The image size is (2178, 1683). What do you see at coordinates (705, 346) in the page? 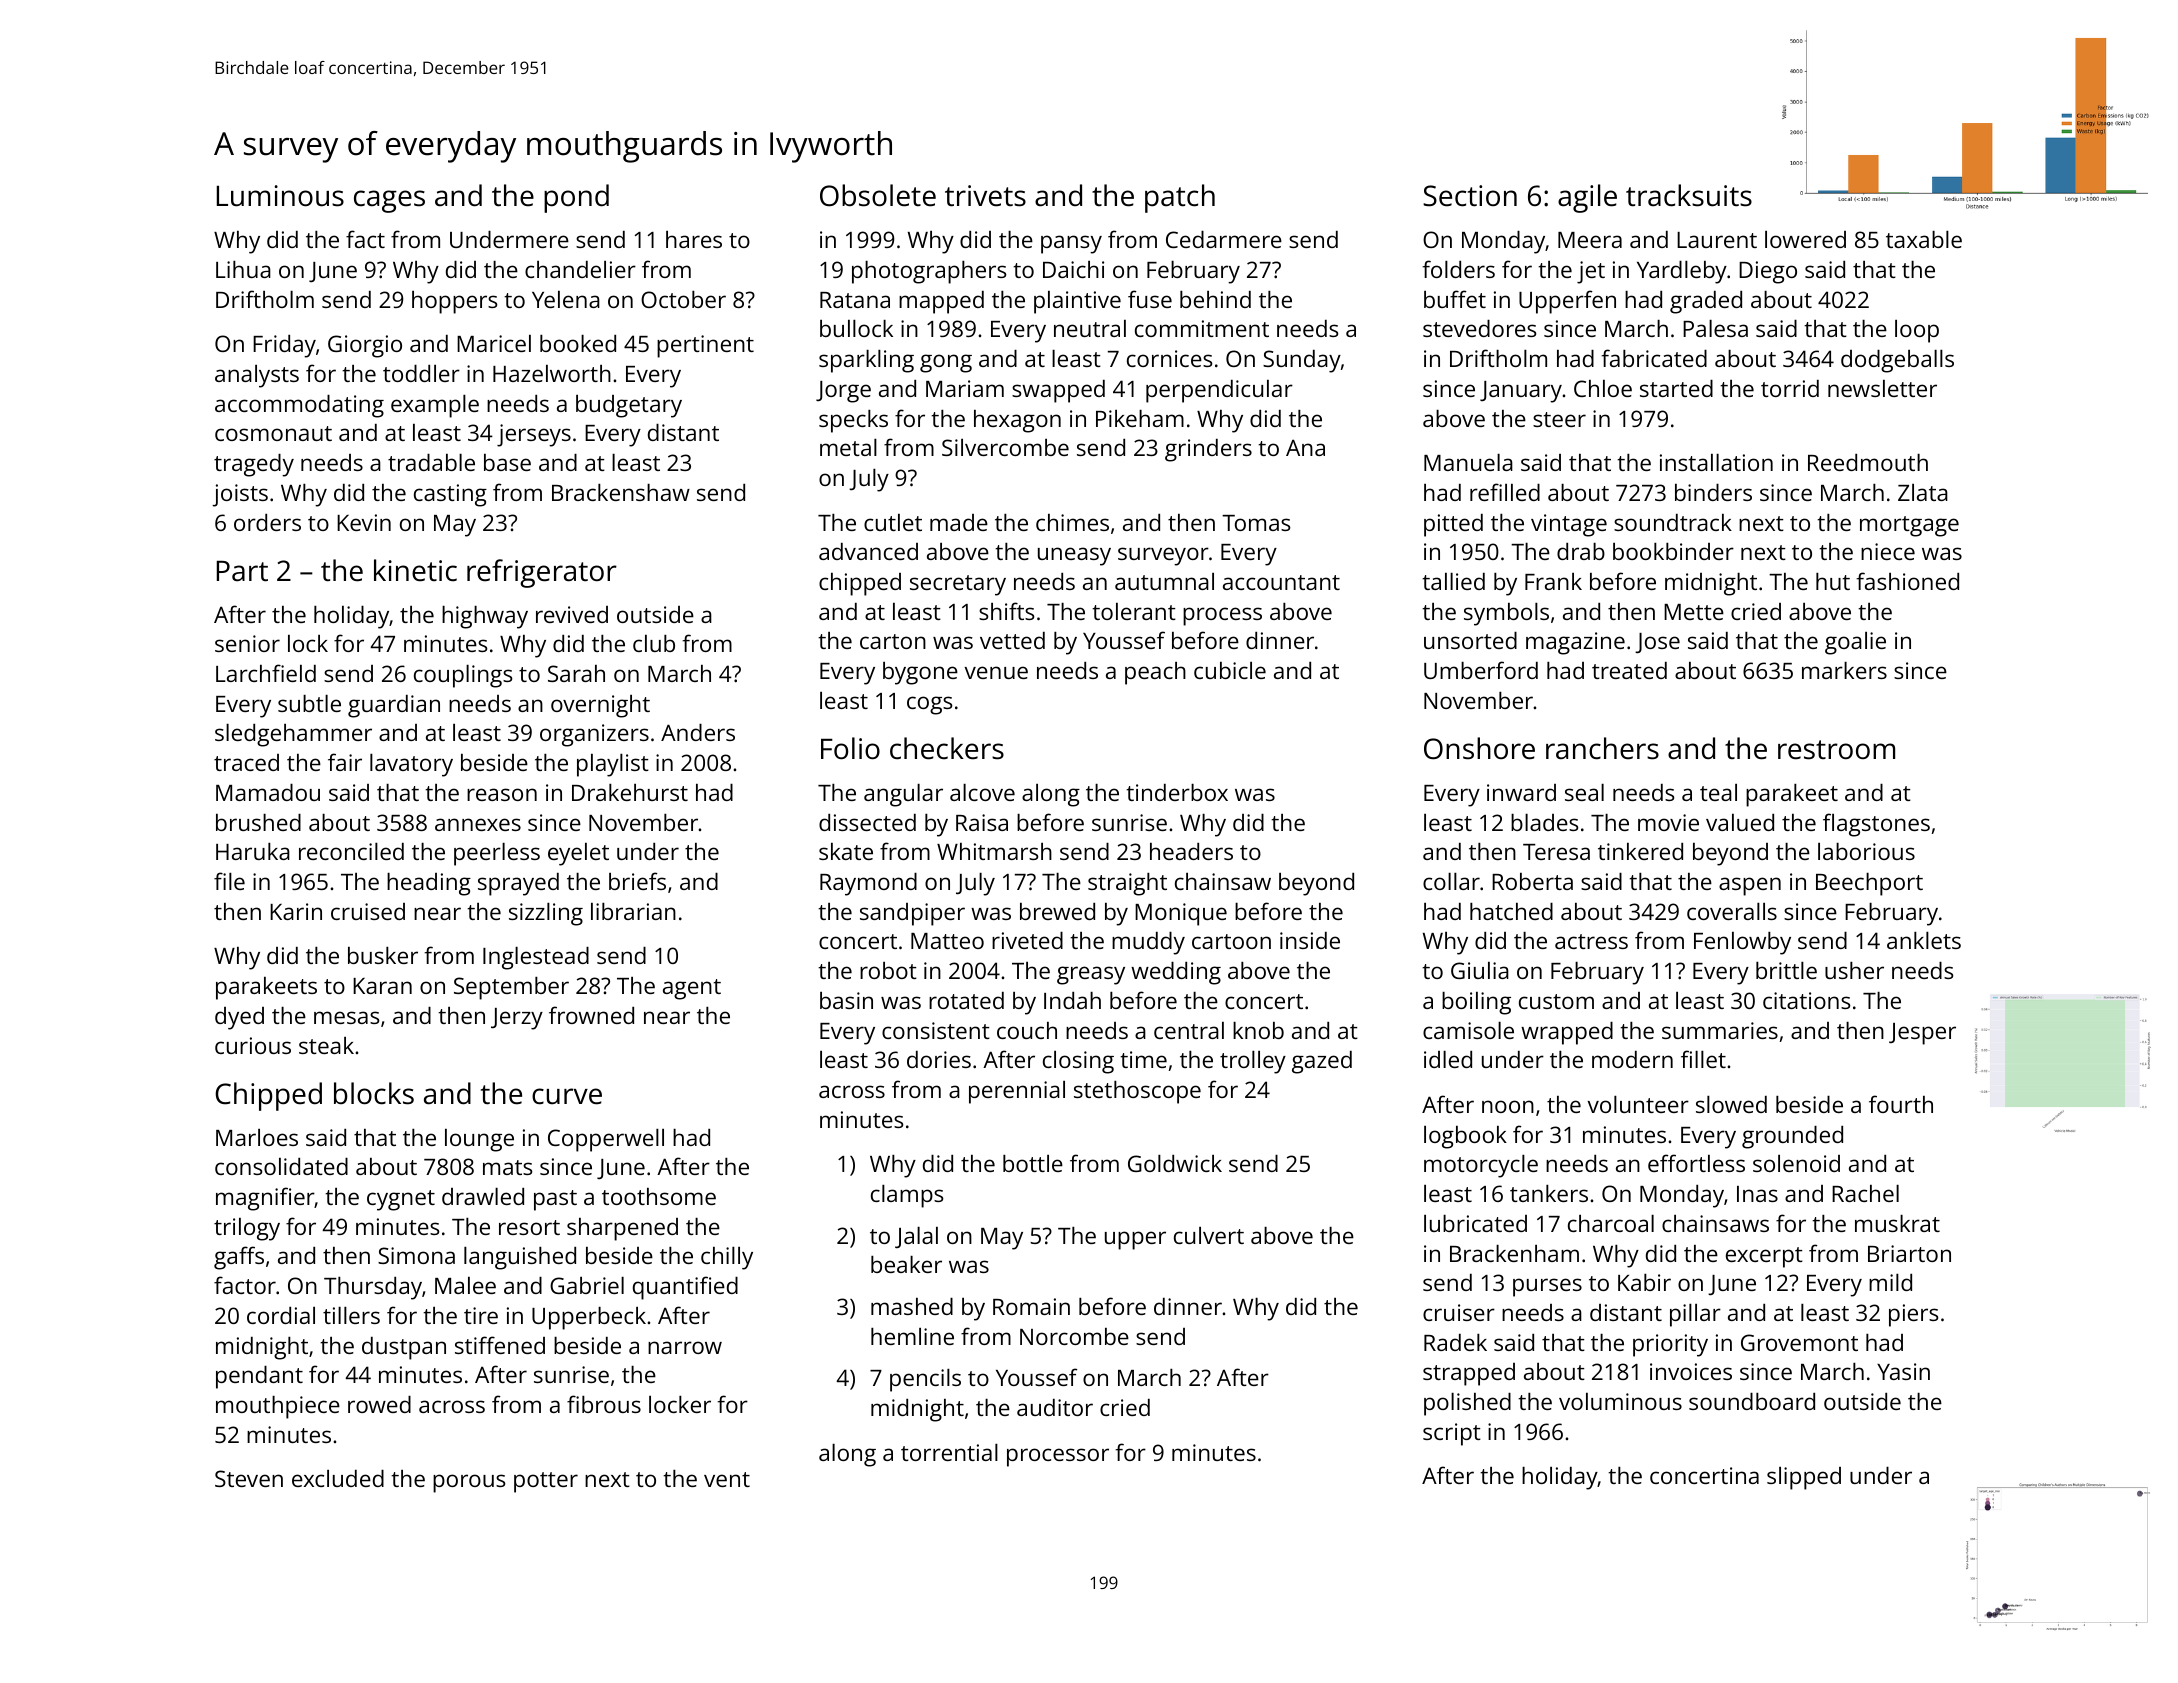
I see `pertinent` at bounding box center [705, 346].
